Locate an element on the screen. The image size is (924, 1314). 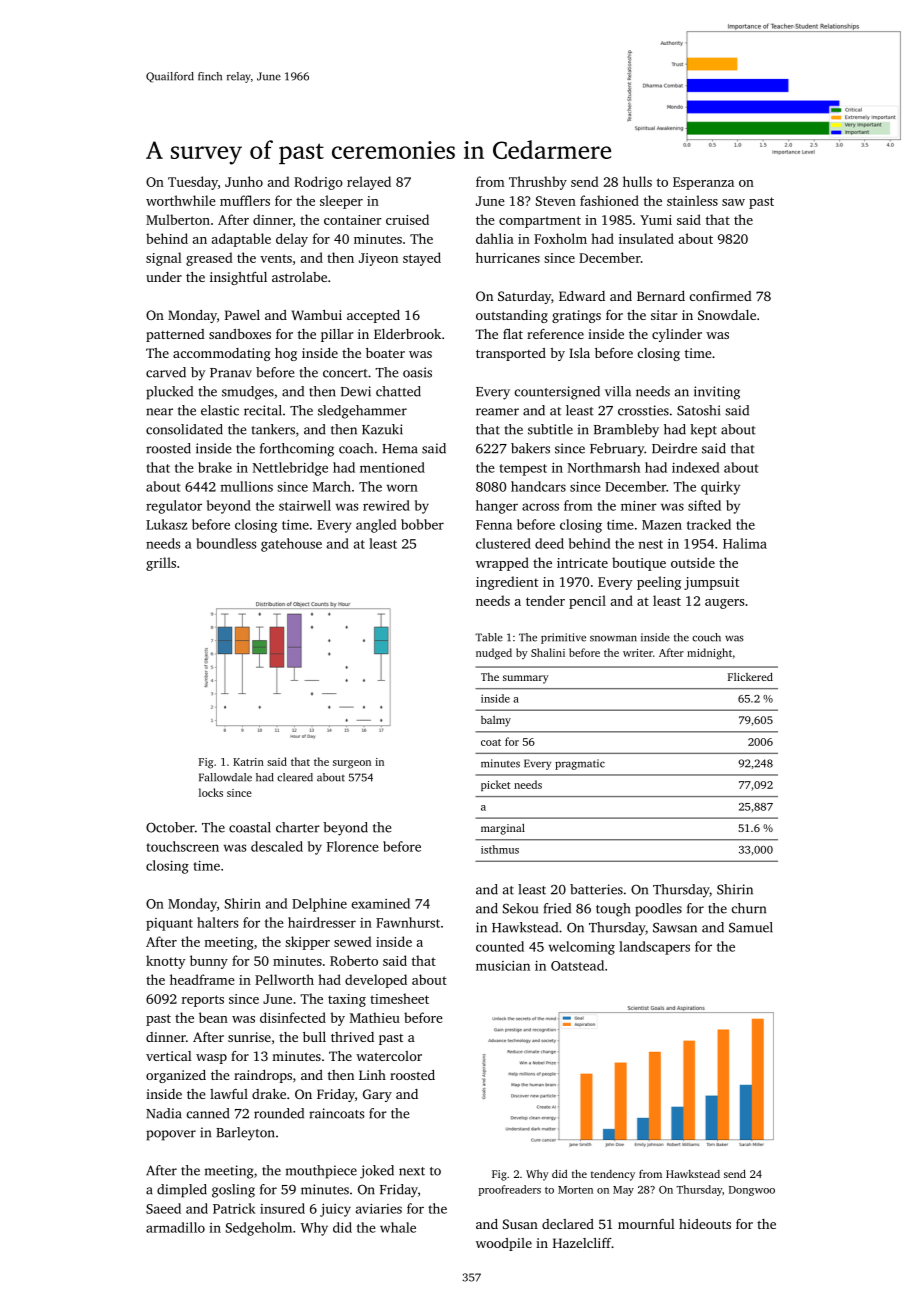
outstanding is located at coordinates (512, 316).
